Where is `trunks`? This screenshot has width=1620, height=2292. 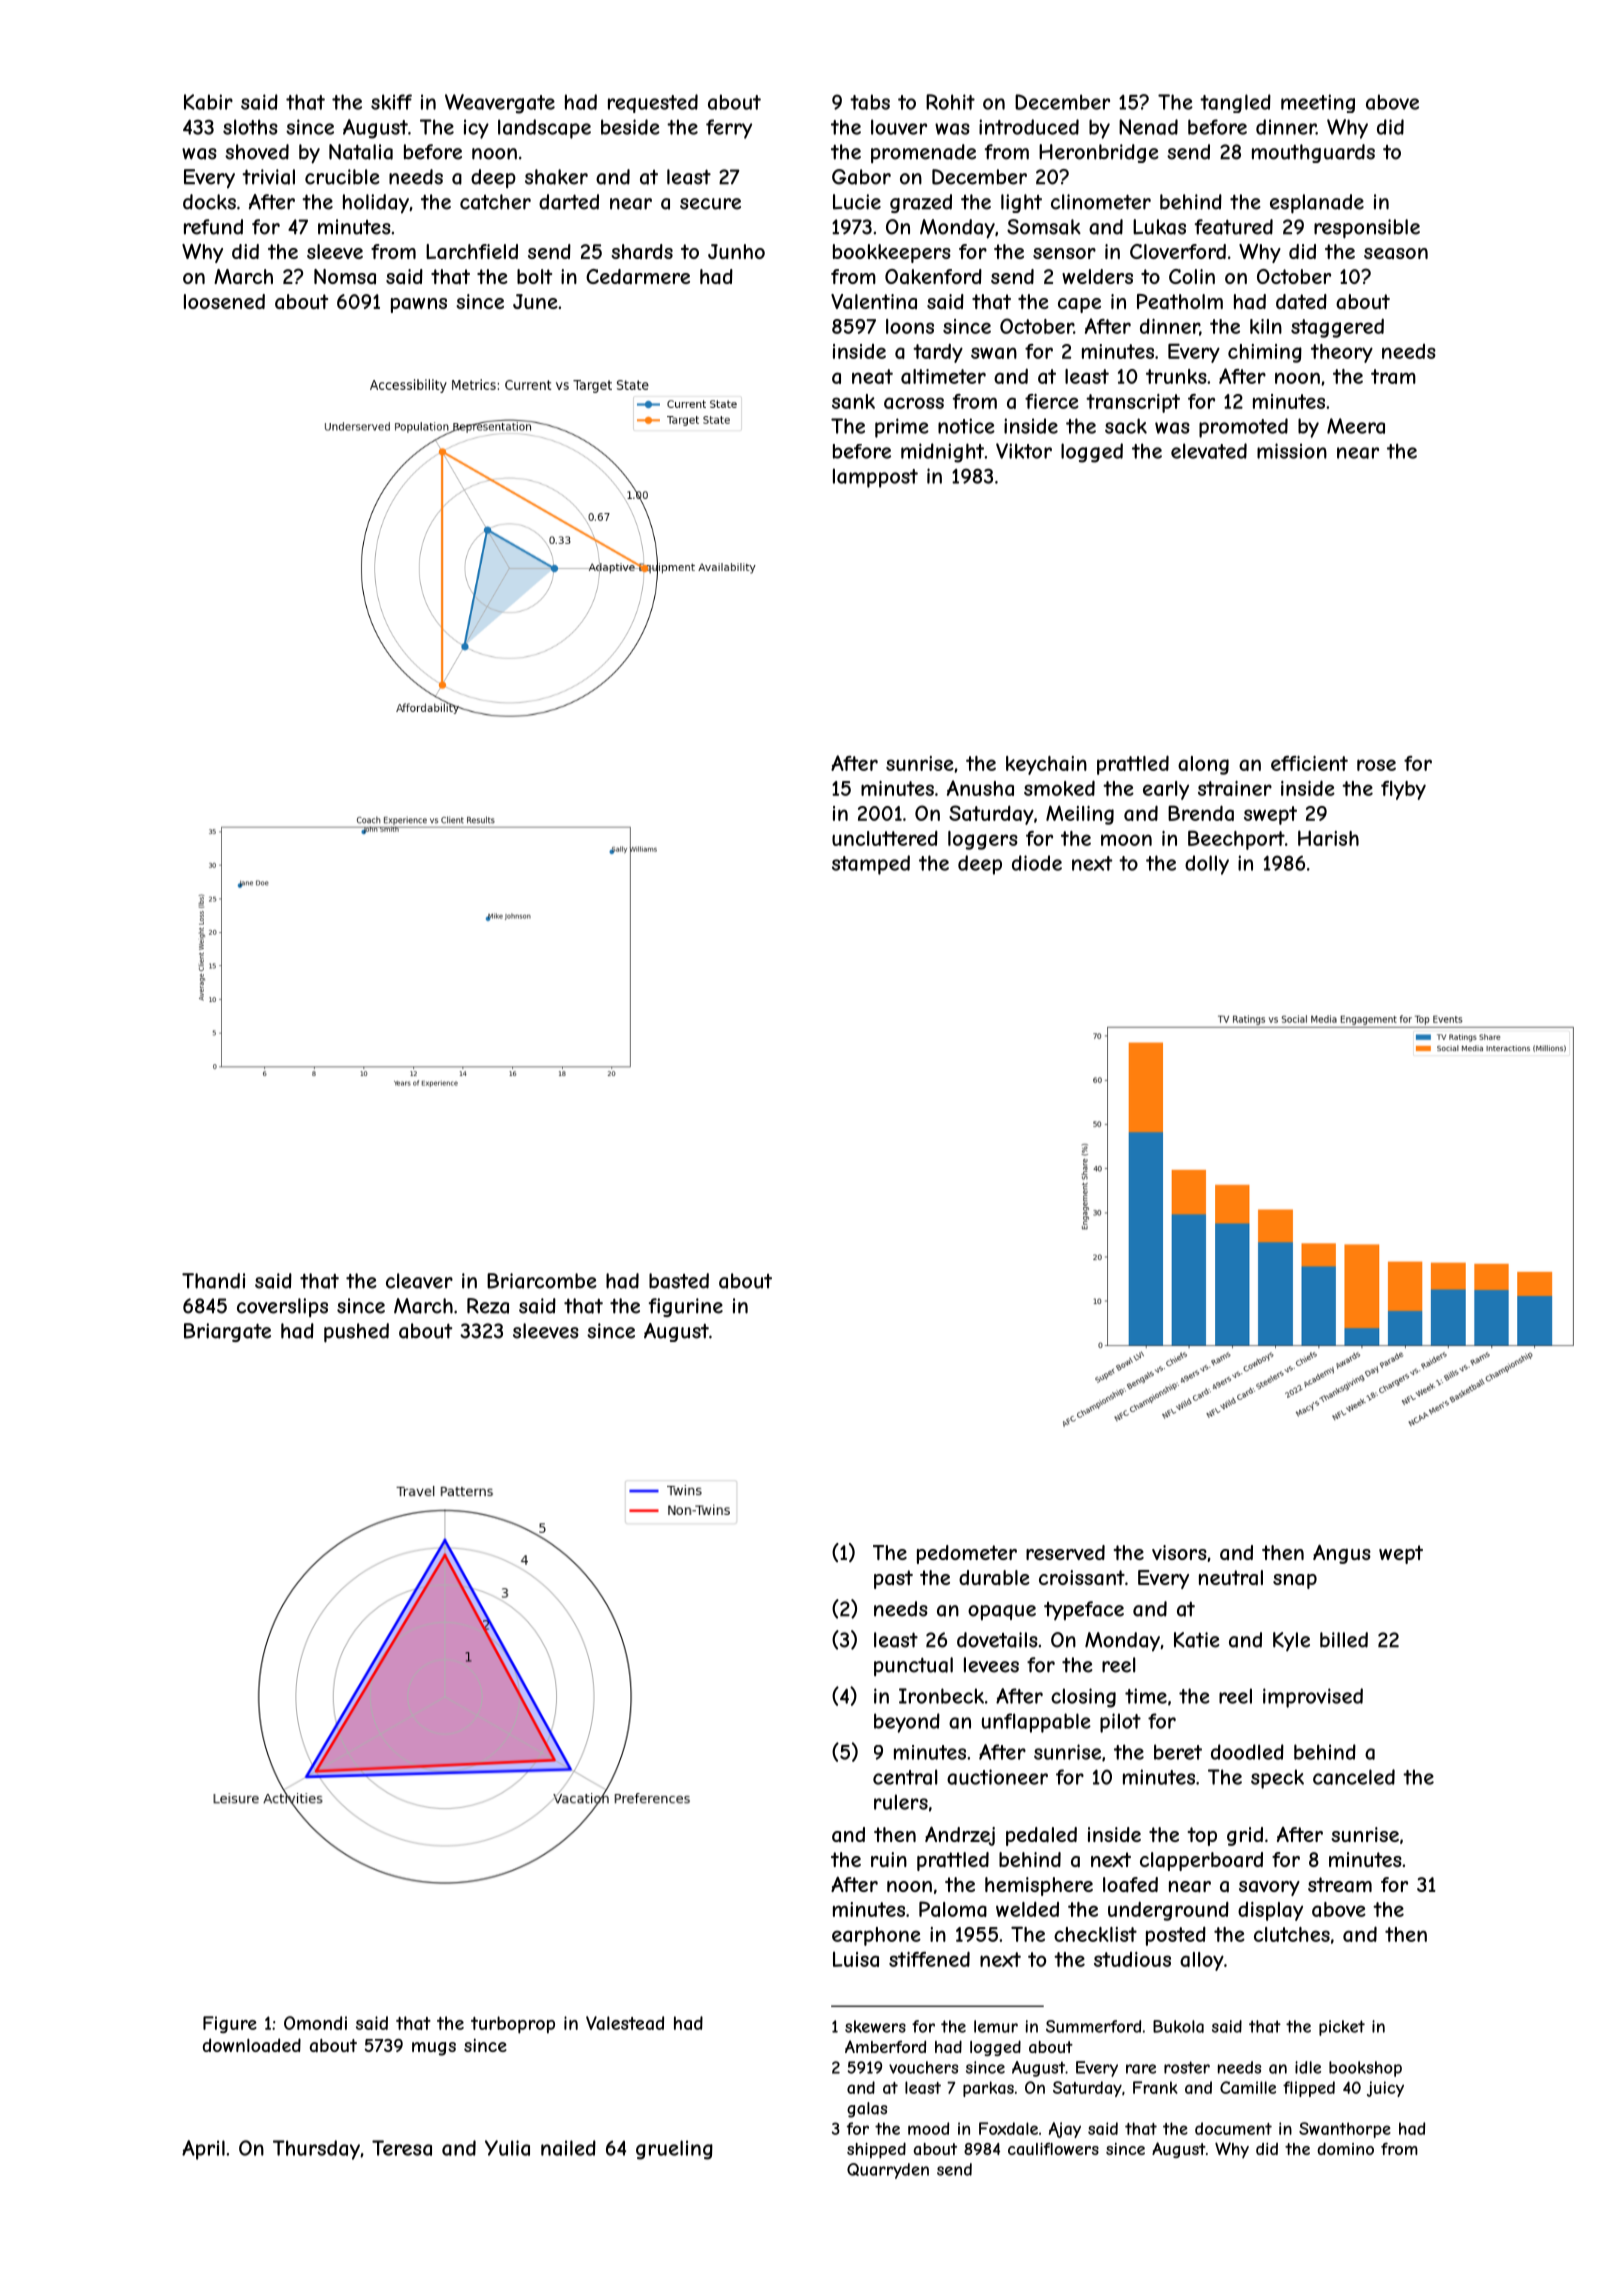
trunks is located at coordinates (1176, 376).
